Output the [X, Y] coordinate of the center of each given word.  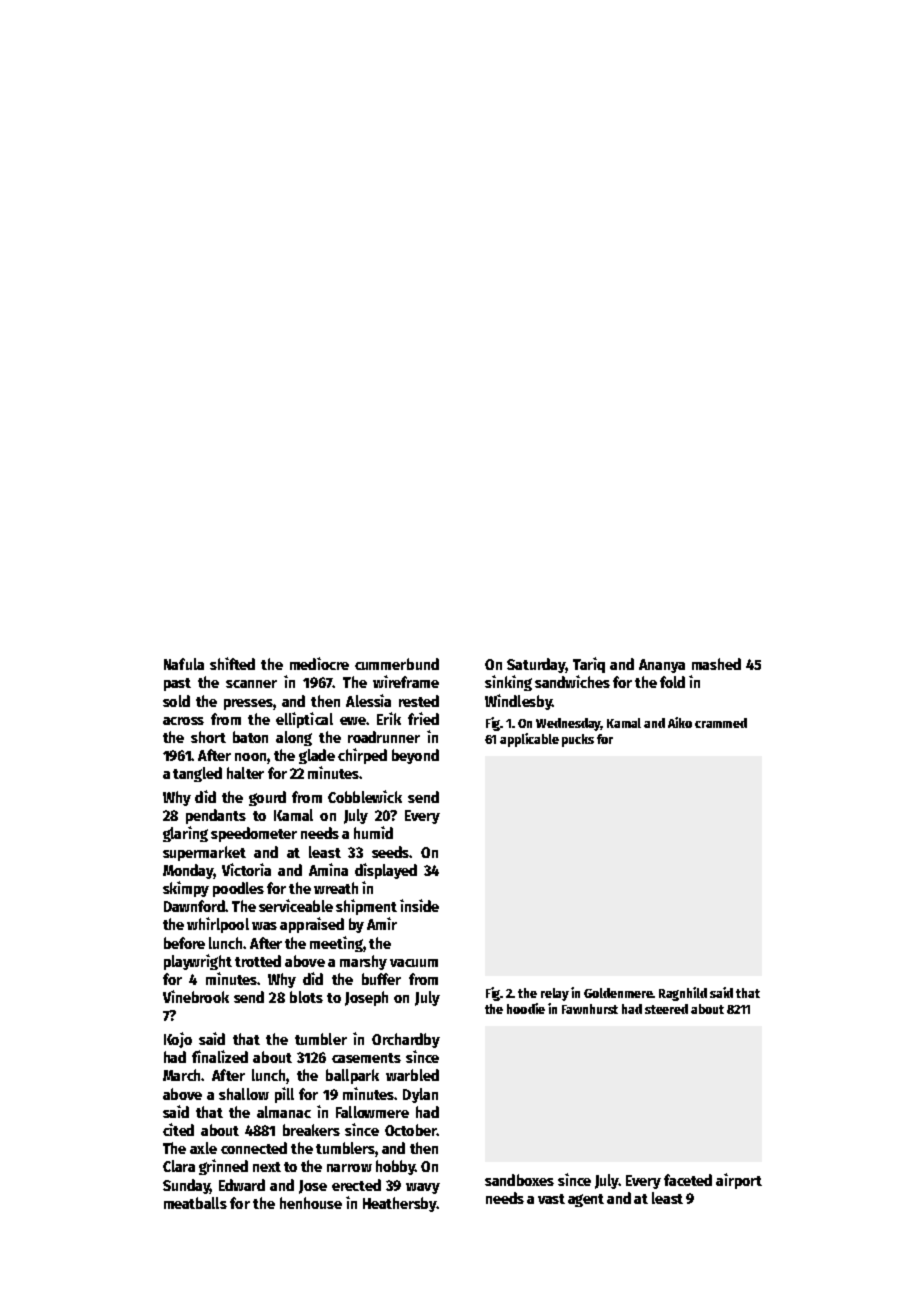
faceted [688, 1180]
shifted [232, 663]
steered [666, 1009]
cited [178, 1129]
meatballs [195, 1203]
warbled [412, 1075]
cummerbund [397, 664]
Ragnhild [683, 994]
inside [419, 905]
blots [306, 997]
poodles [238, 889]
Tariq [589, 665]
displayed [386, 871]
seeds [390, 852]
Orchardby [406, 1040]
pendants [216, 816]
